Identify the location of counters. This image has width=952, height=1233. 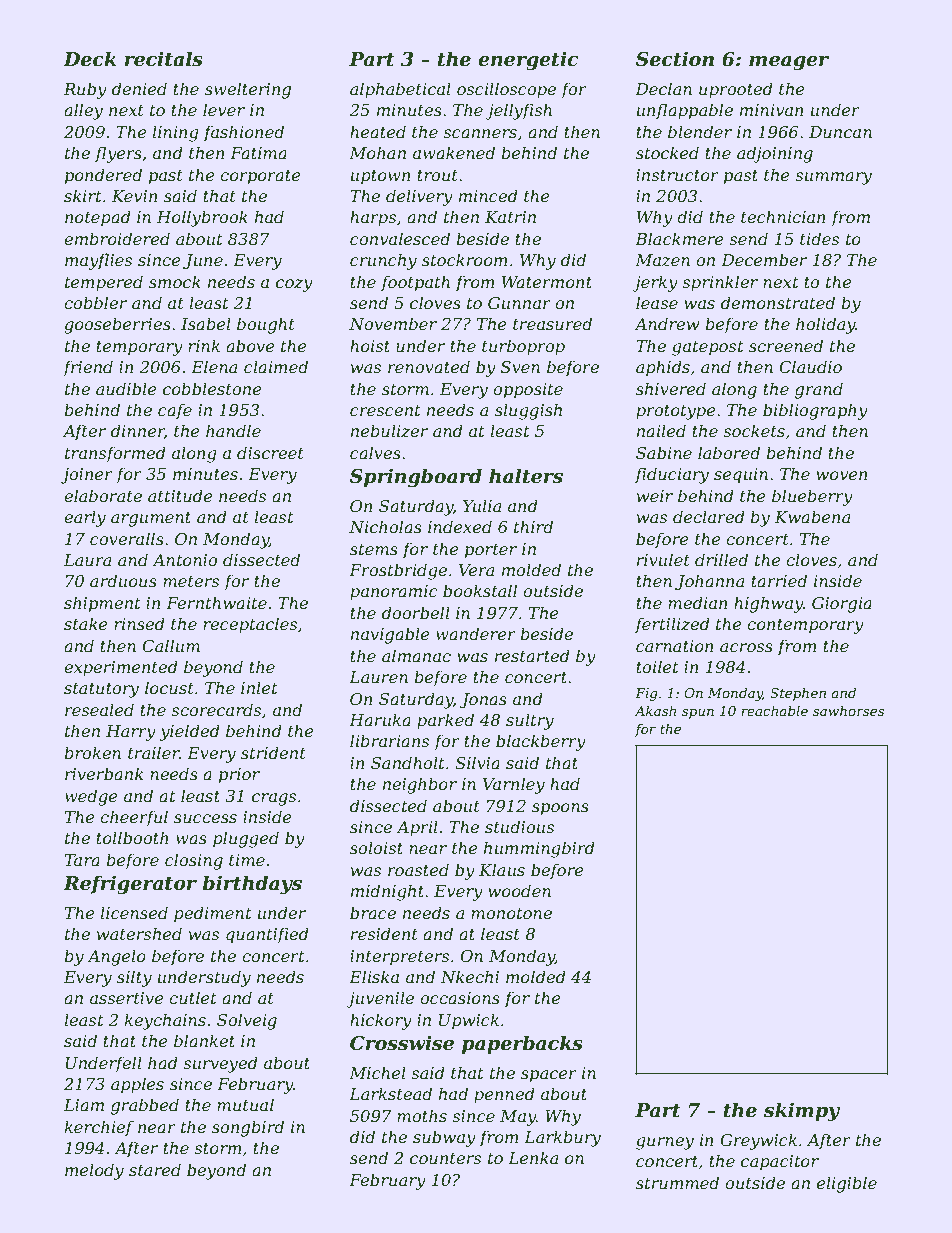
(445, 1158).
